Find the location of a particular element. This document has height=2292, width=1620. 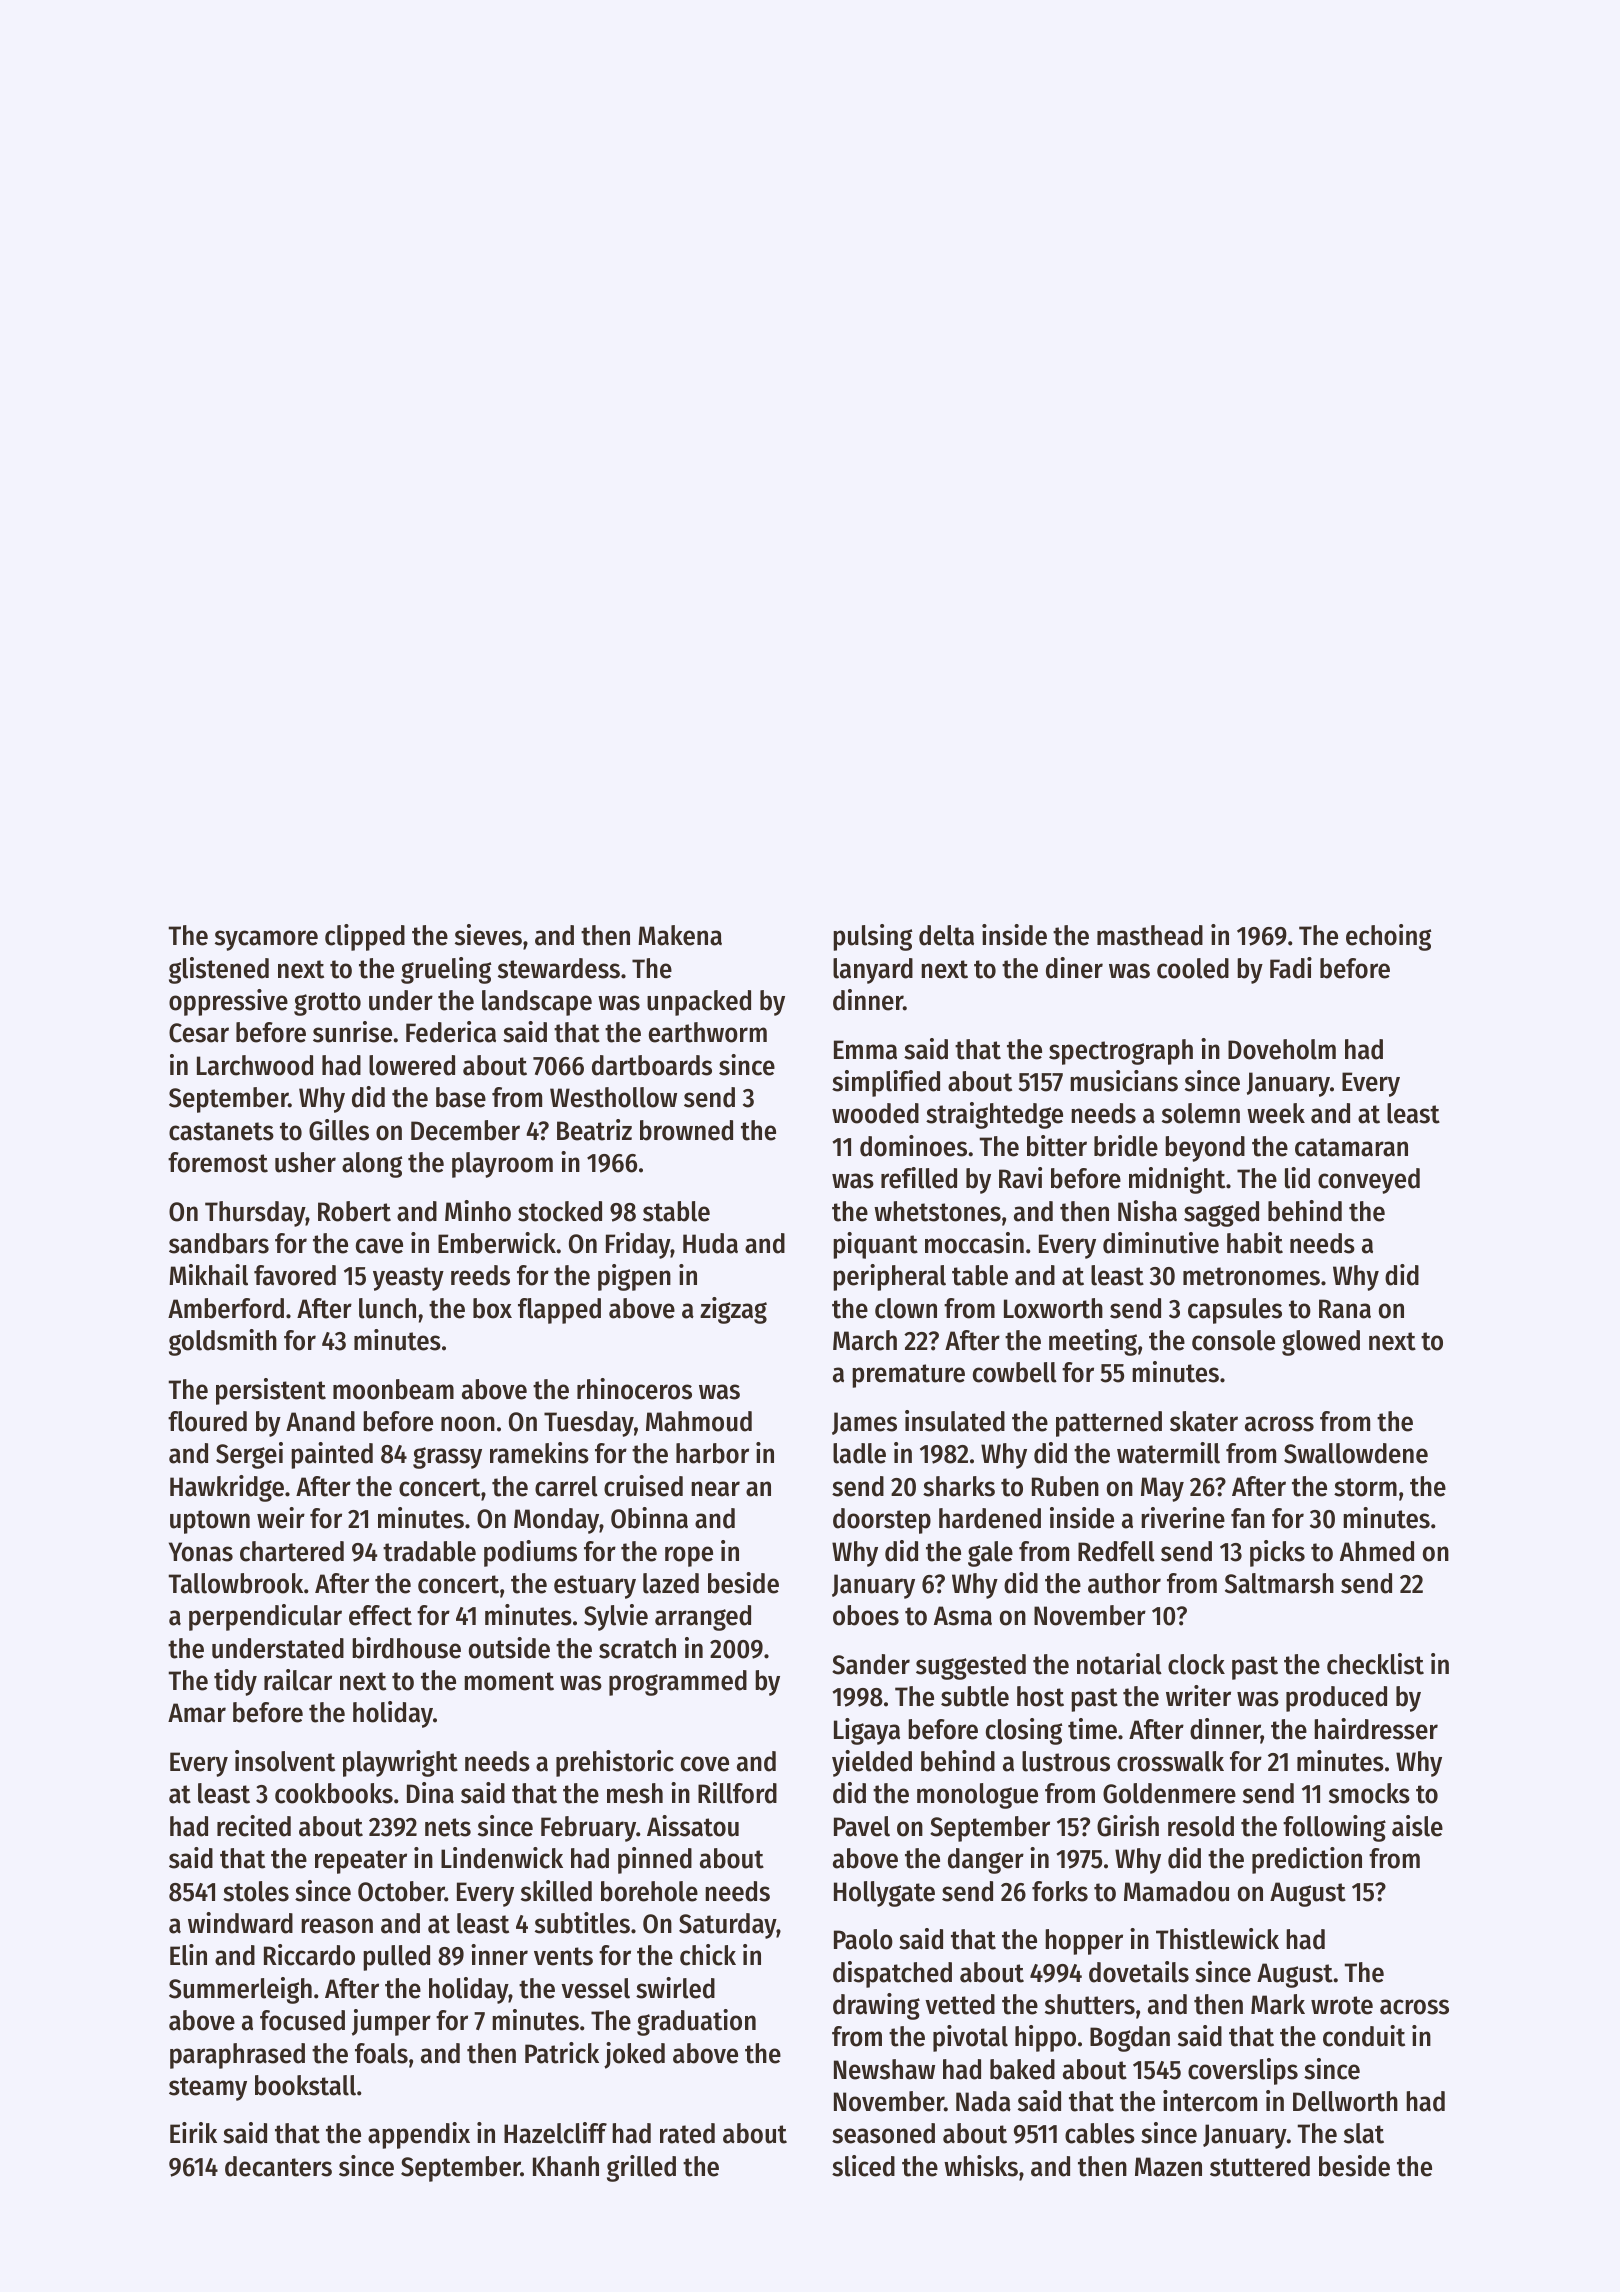

echoing is located at coordinates (1388, 937).
